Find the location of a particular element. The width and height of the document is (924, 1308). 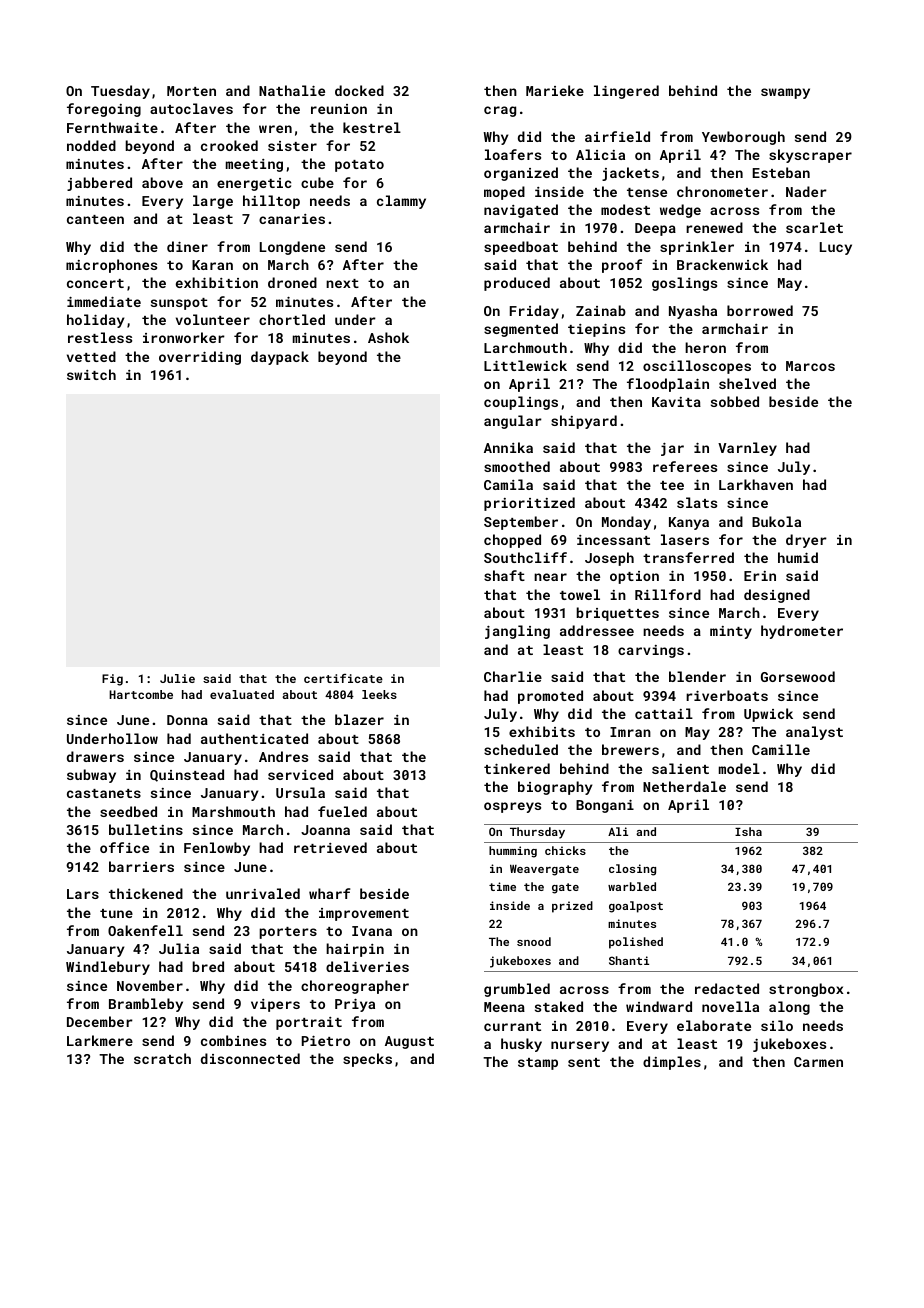

swampy is located at coordinates (785, 93).
